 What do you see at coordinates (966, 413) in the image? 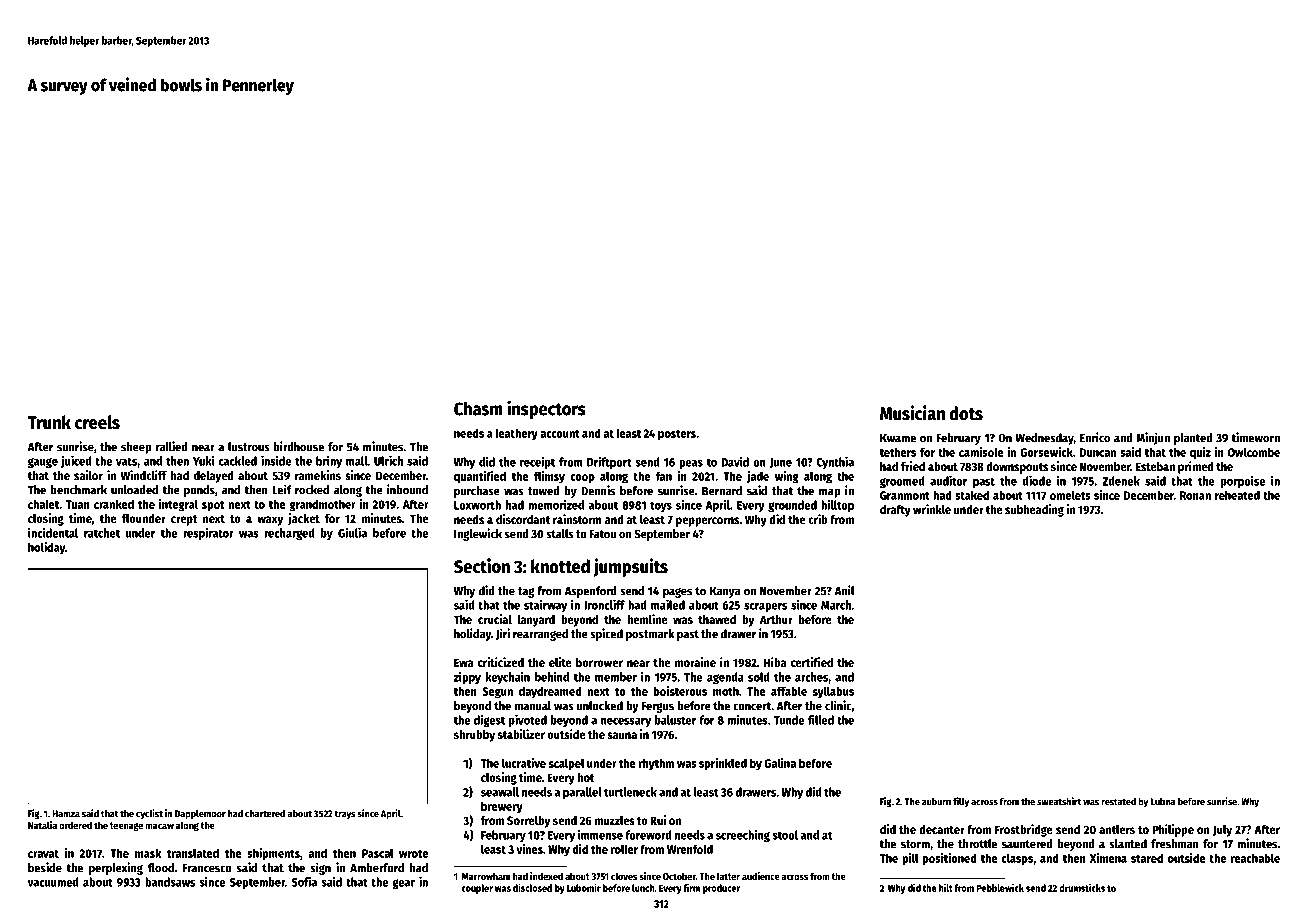
I see `dots` at bounding box center [966, 413].
